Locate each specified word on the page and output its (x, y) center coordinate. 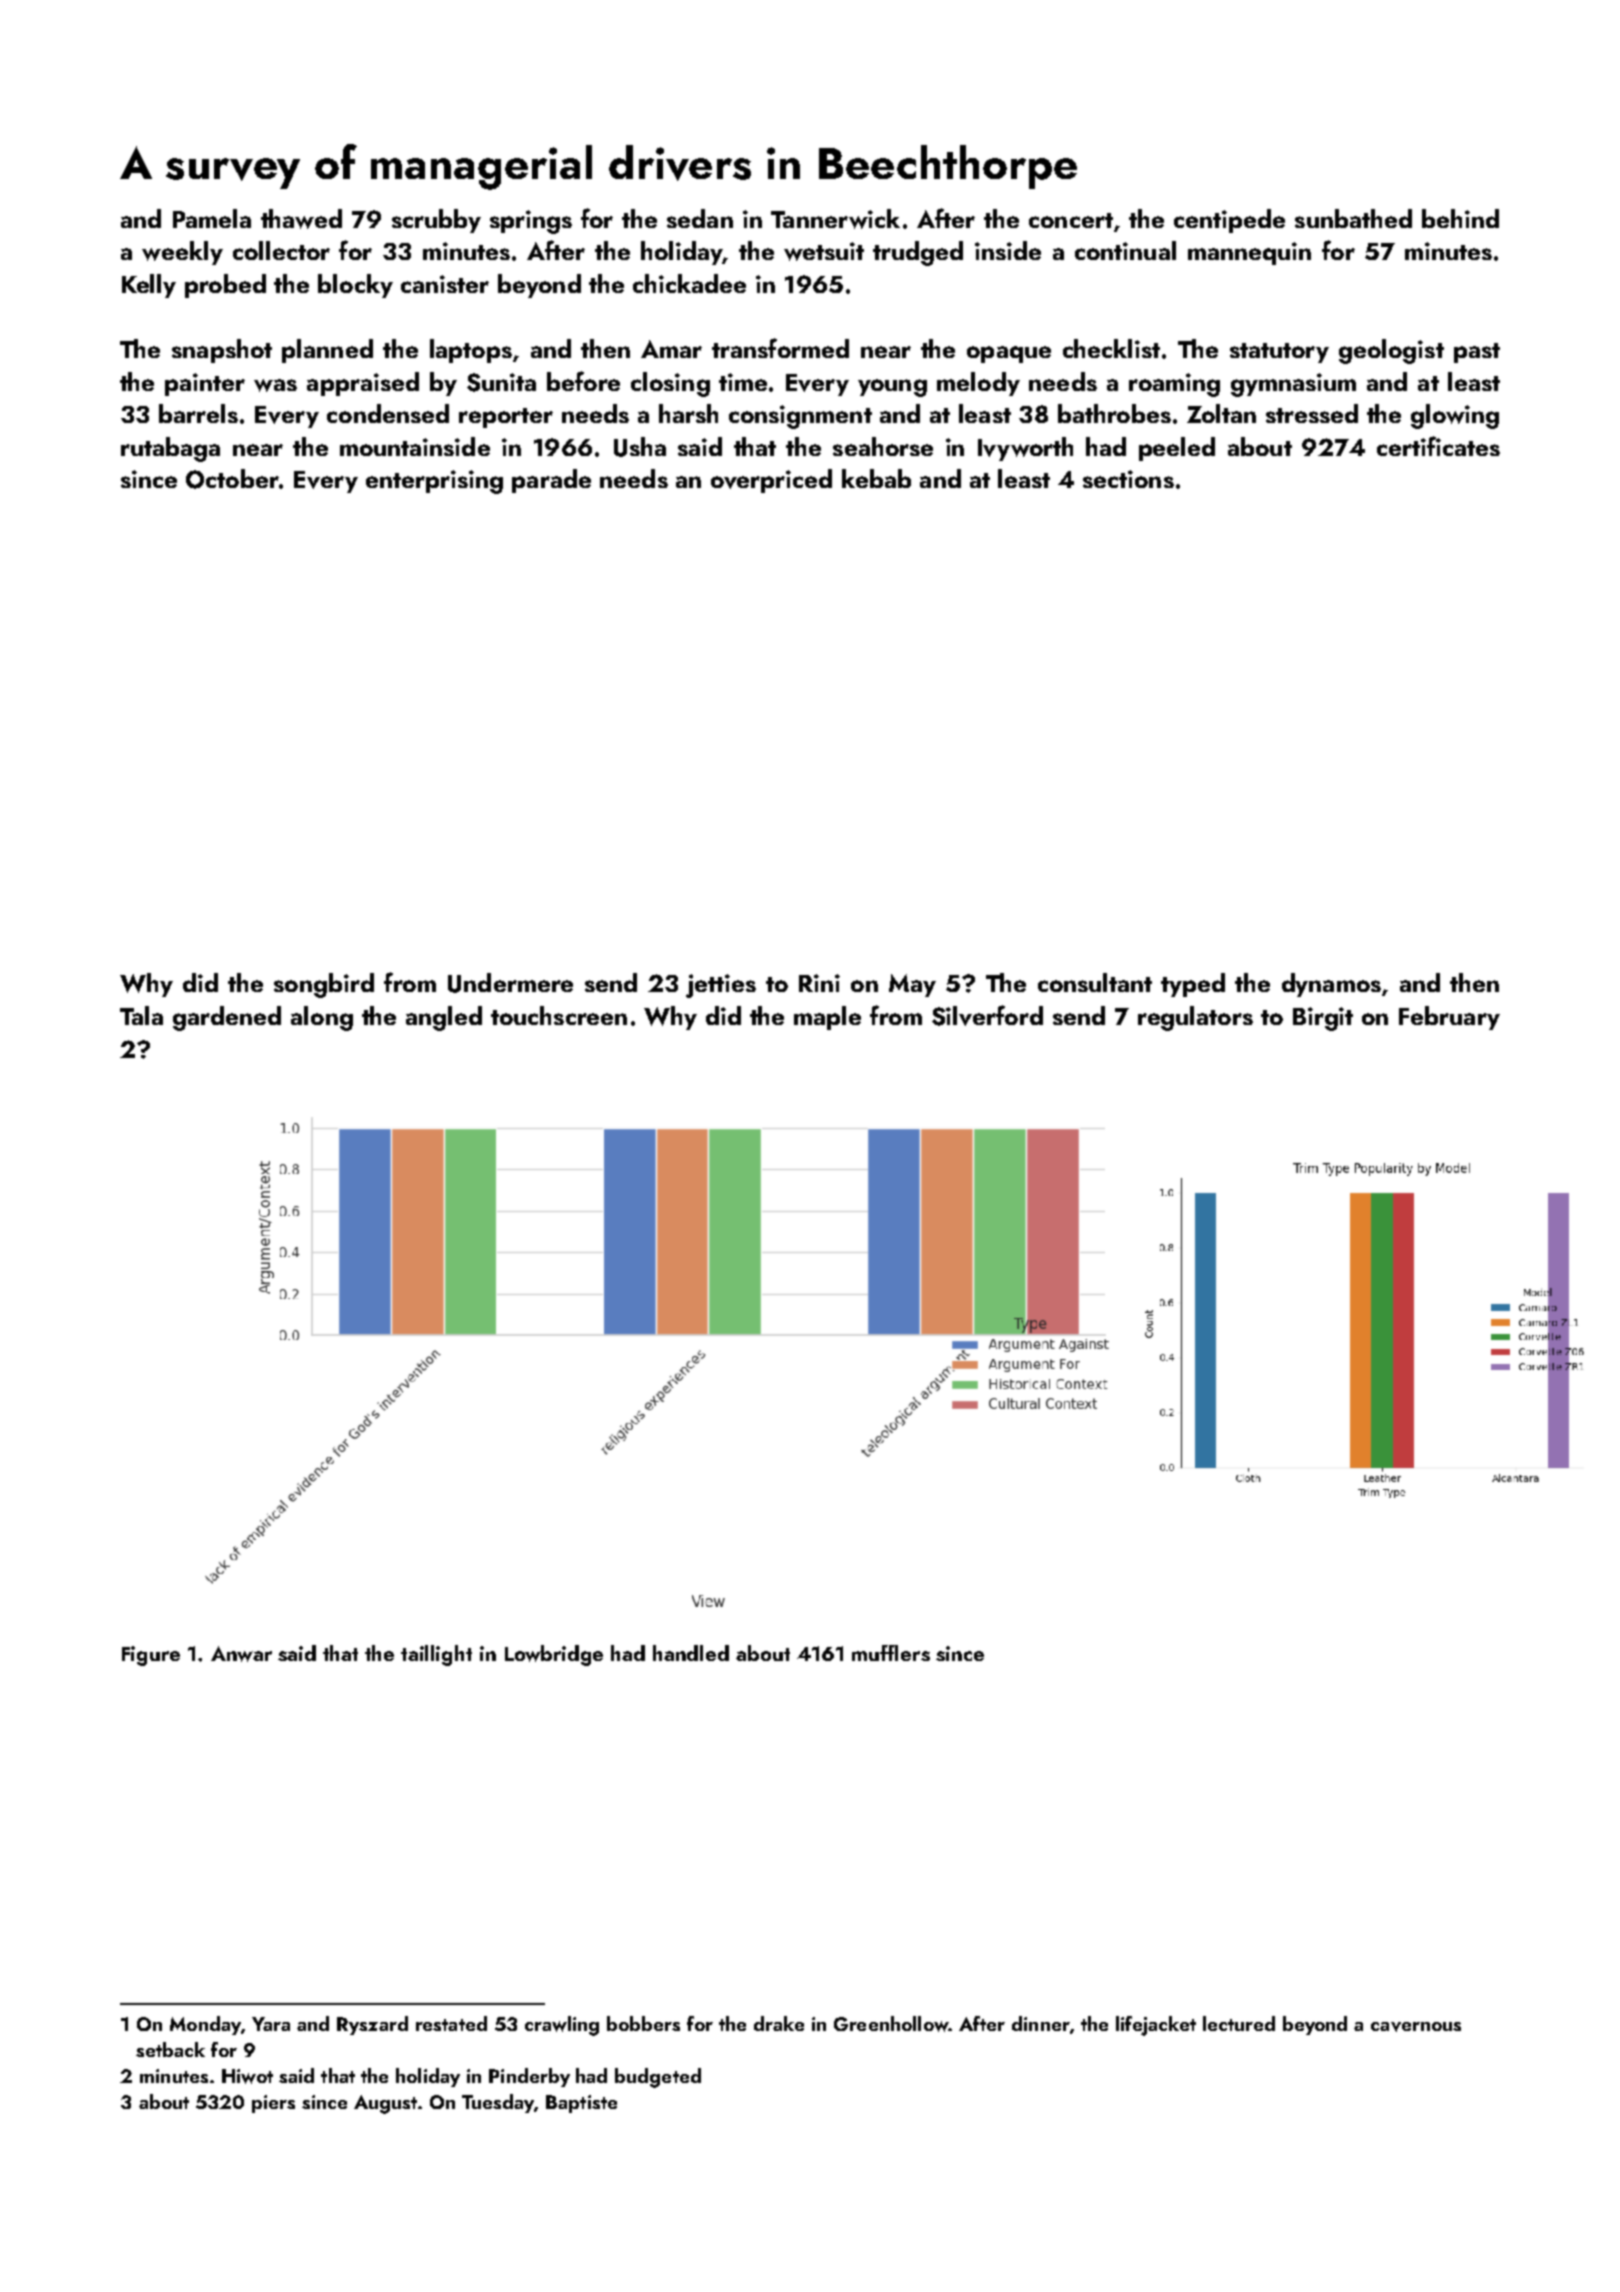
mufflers (891, 1653)
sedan (700, 218)
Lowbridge (554, 1655)
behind (1460, 218)
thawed (301, 219)
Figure (151, 1656)
